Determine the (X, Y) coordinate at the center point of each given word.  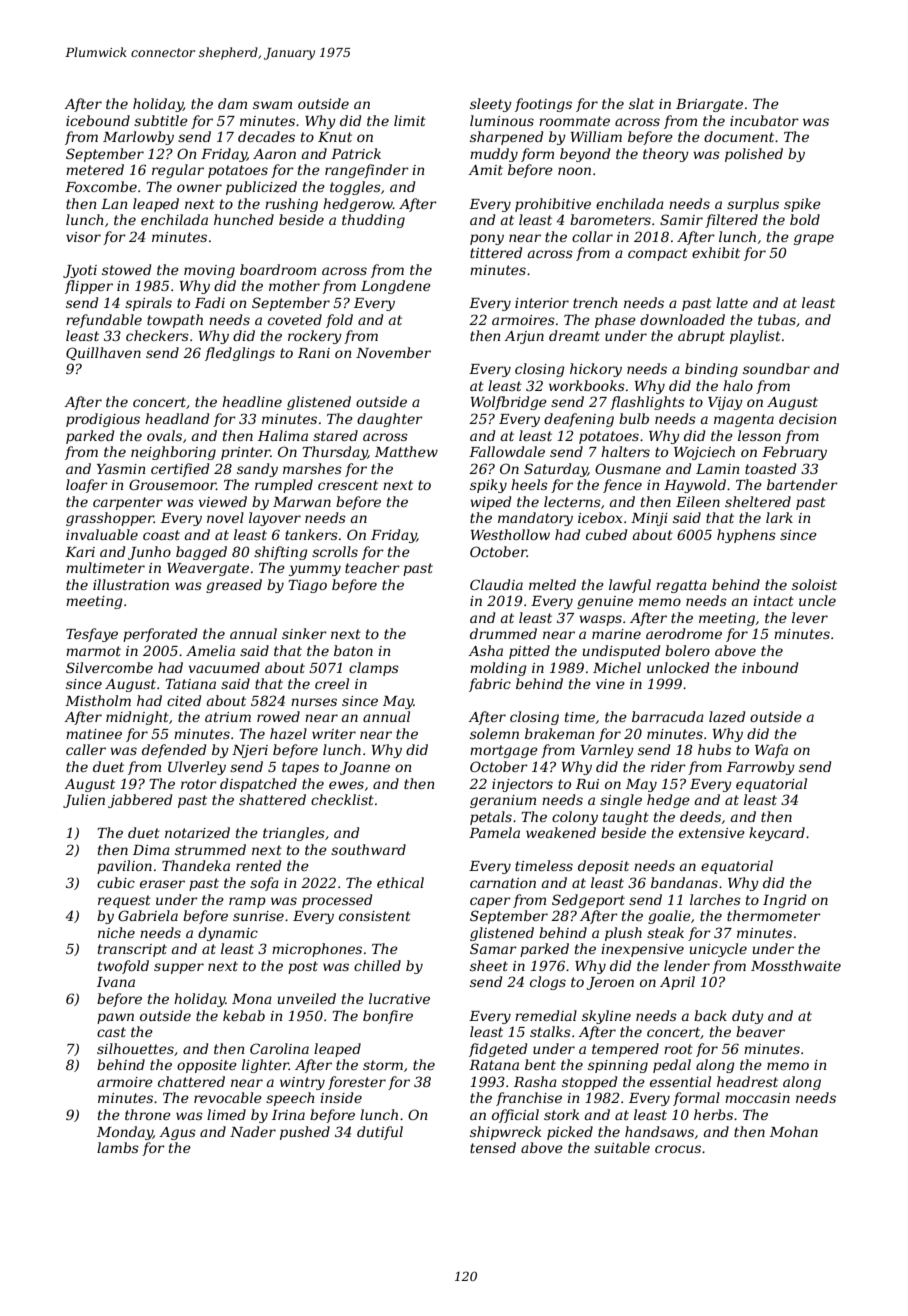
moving (209, 271)
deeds (700, 816)
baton (353, 650)
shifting (281, 553)
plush (623, 934)
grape (814, 239)
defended (174, 751)
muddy (494, 155)
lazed (727, 717)
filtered (731, 221)
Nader (253, 1131)
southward (368, 849)
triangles (294, 834)
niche (116, 932)
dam (232, 103)
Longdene (396, 287)
